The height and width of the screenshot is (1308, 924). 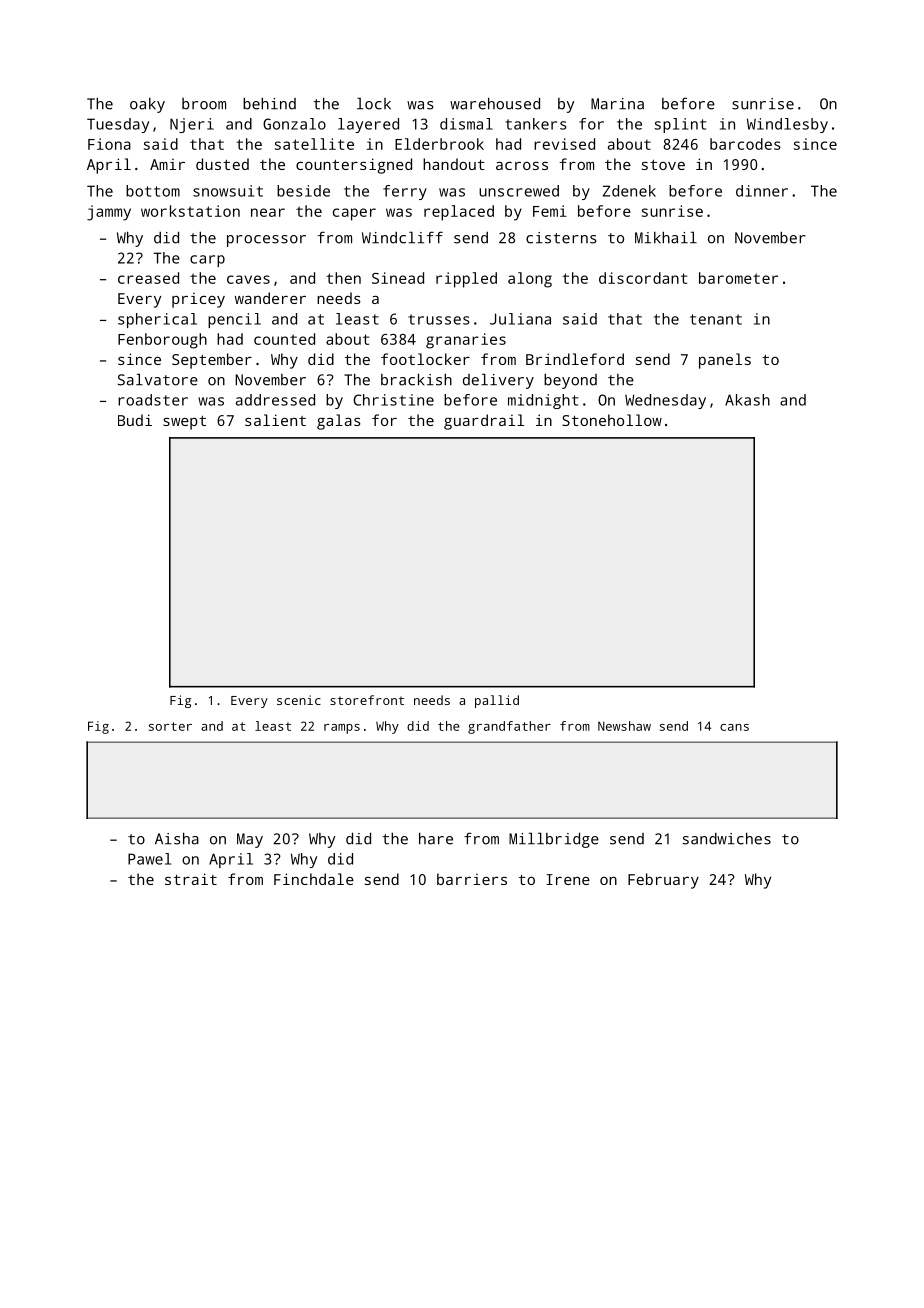 What do you see at coordinates (299, 700) in the screenshot?
I see `scenic` at bounding box center [299, 700].
